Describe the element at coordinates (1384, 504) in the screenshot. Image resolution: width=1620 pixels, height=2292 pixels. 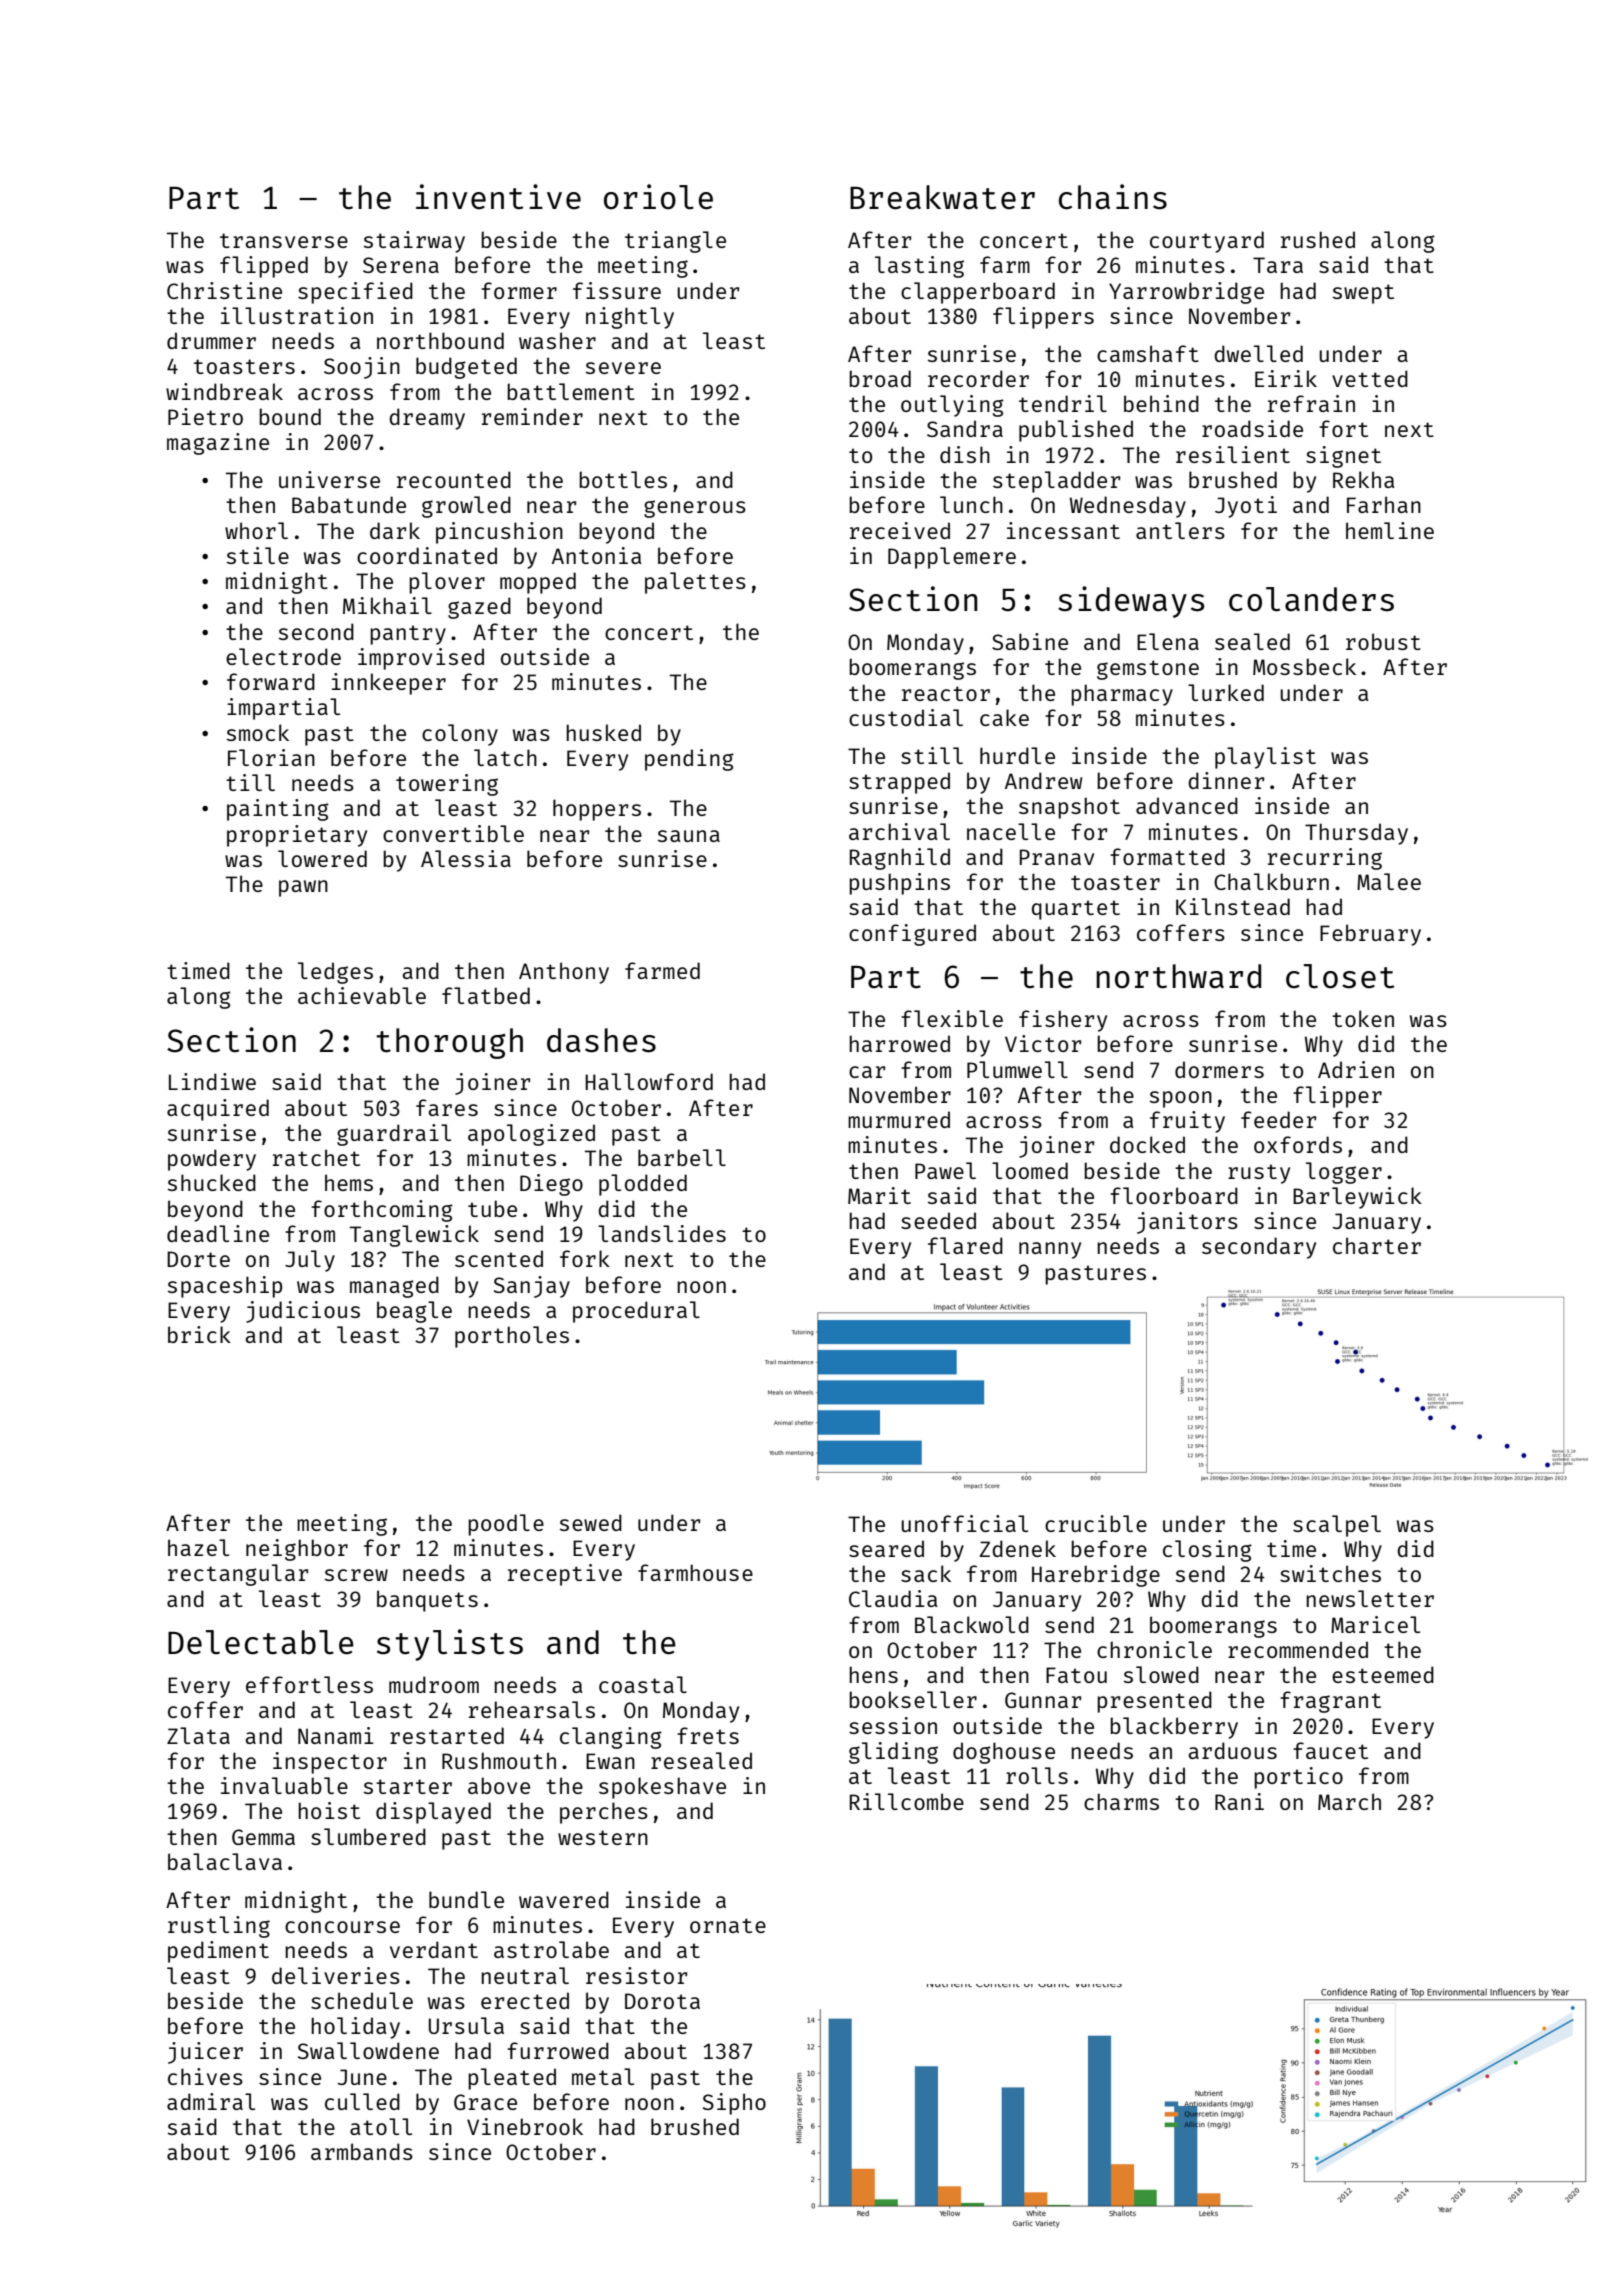
I see `Farhan` at that location.
